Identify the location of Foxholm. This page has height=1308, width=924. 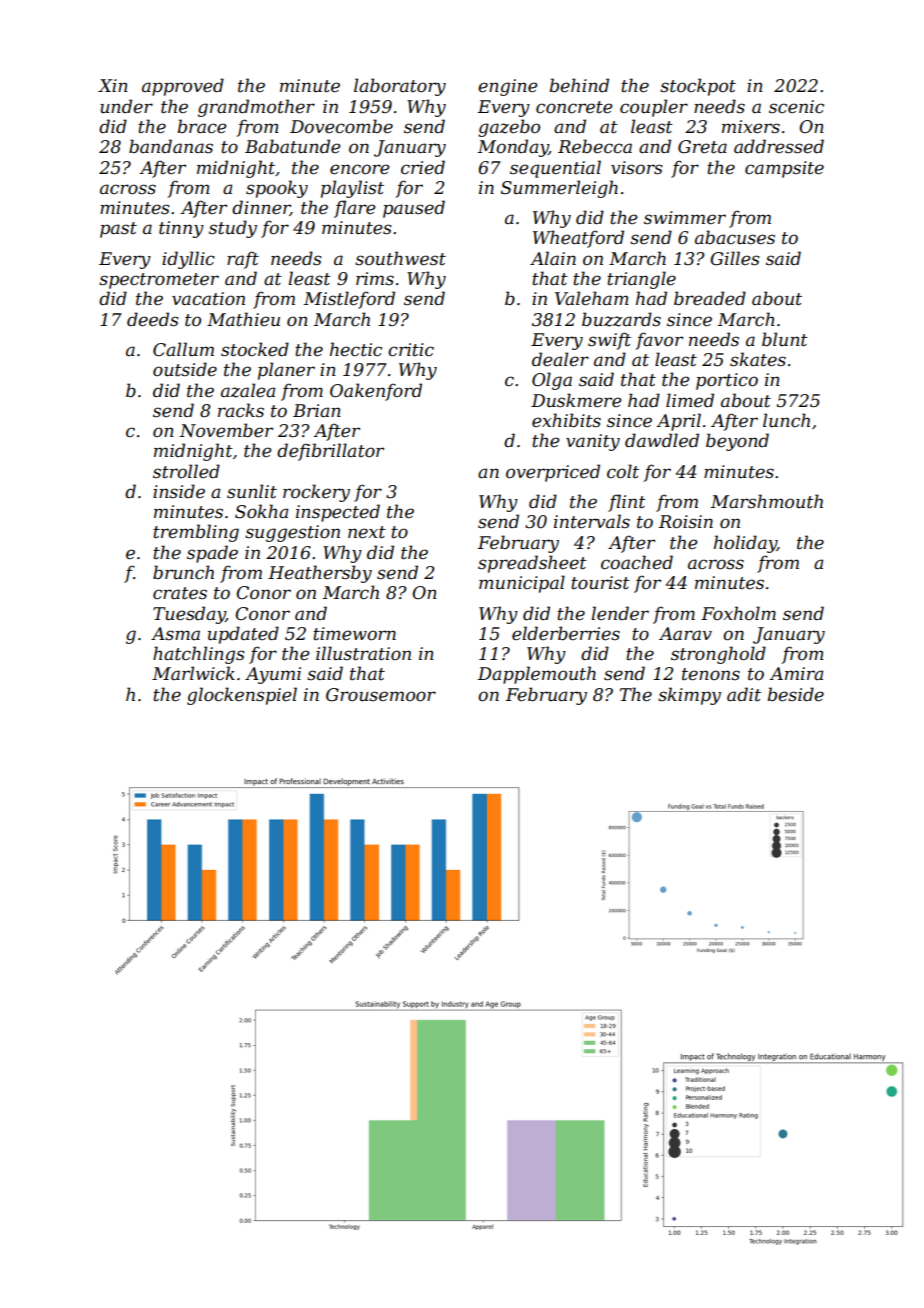
(738, 613).
